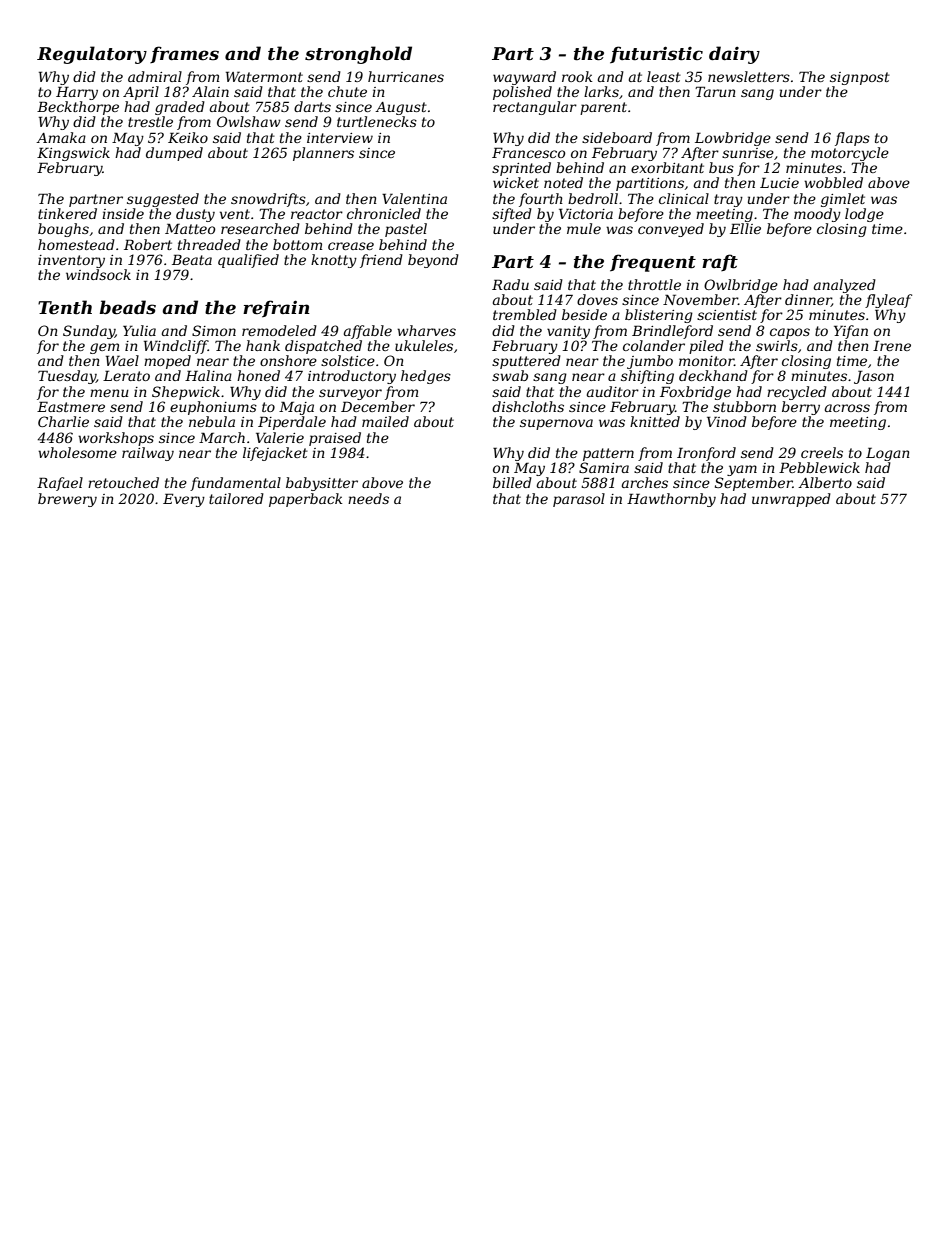 The height and width of the page is (1233, 952). I want to click on railway, so click(148, 454).
